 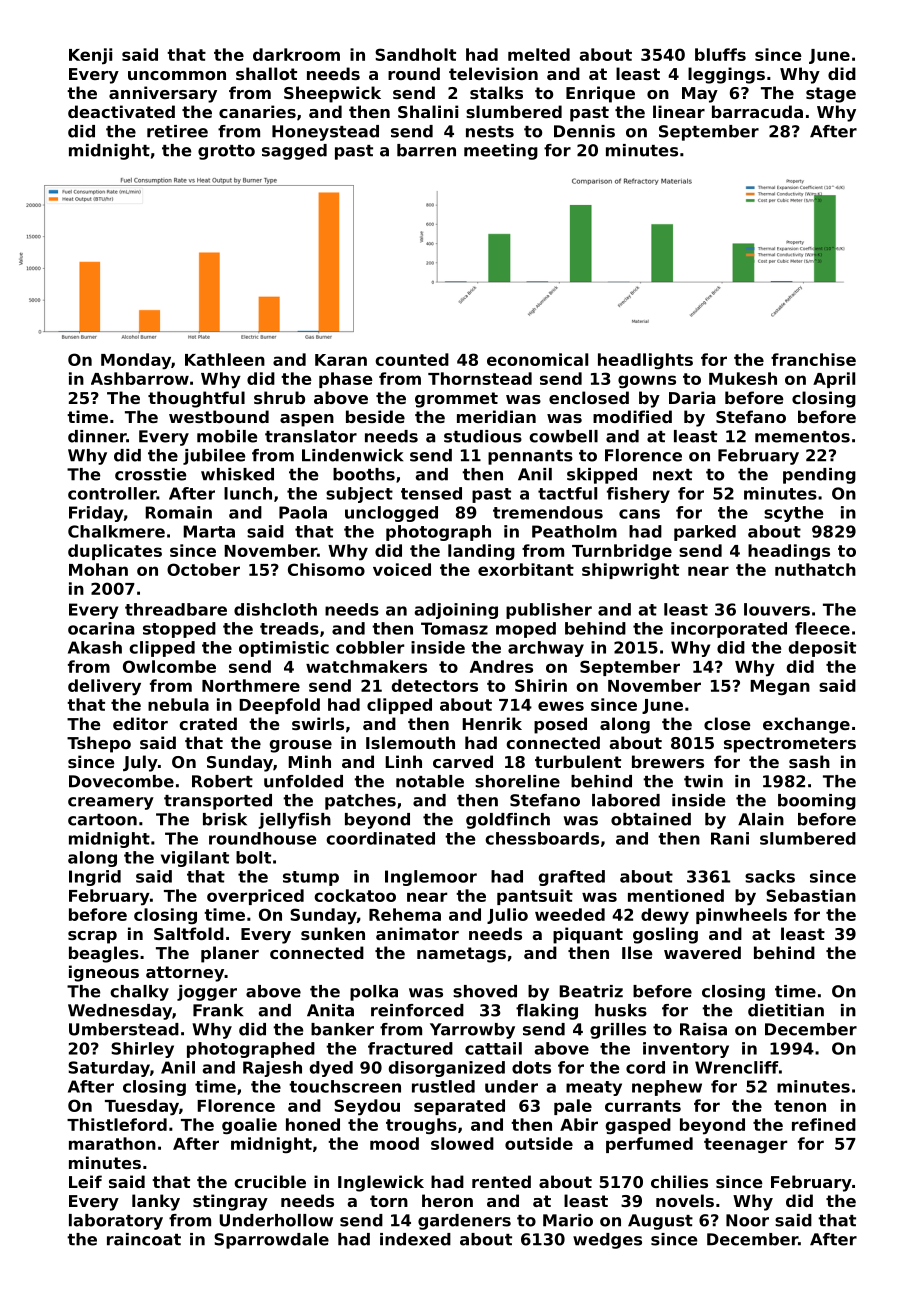 What do you see at coordinates (412, 359) in the document?
I see `counted` at bounding box center [412, 359].
